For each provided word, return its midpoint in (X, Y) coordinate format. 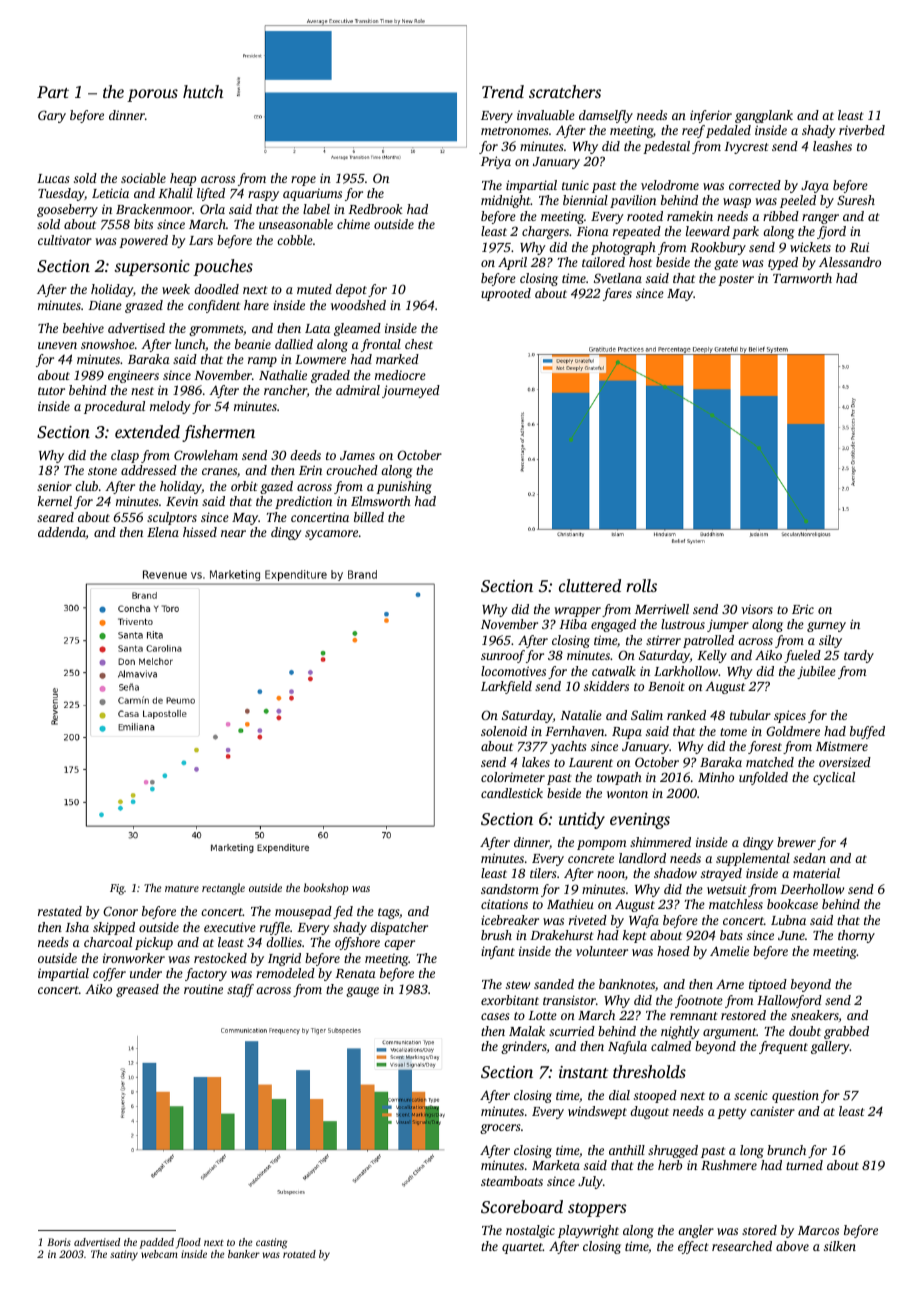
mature (182, 888)
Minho (716, 777)
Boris (59, 1242)
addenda (62, 532)
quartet (522, 1248)
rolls (641, 585)
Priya (496, 162)
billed (369, 517)
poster (736, 280)
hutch (203, 91)
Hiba (573, 624)
